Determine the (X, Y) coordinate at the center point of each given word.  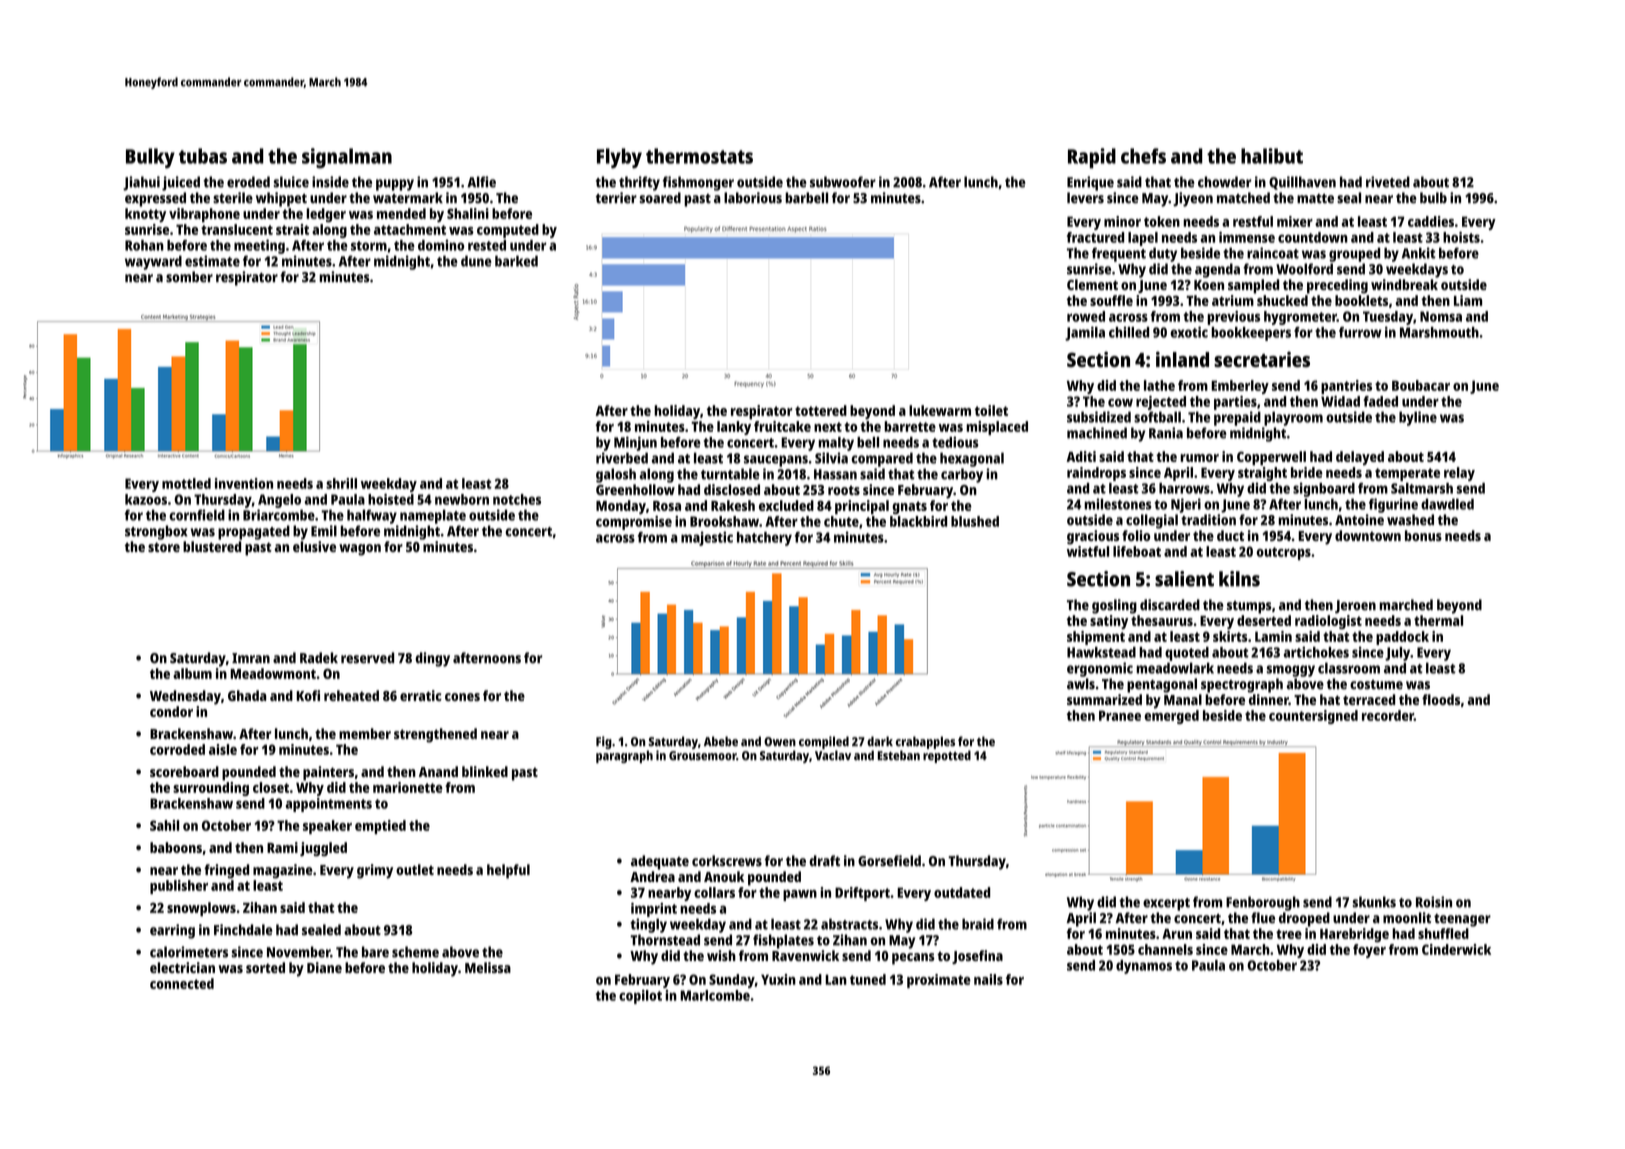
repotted (947, 756)
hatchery (764, 539)
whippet (281, 199)
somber (189, 277)
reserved (367, 658)
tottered (821, 410)
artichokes (1316, 652)
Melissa (488, 967)
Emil (324, 531)
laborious (753, 198)
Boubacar (1421, 385)
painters (328, 773)
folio (1136, 535)
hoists (1461, 237)
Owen (780, 742)
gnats (909, 508)
